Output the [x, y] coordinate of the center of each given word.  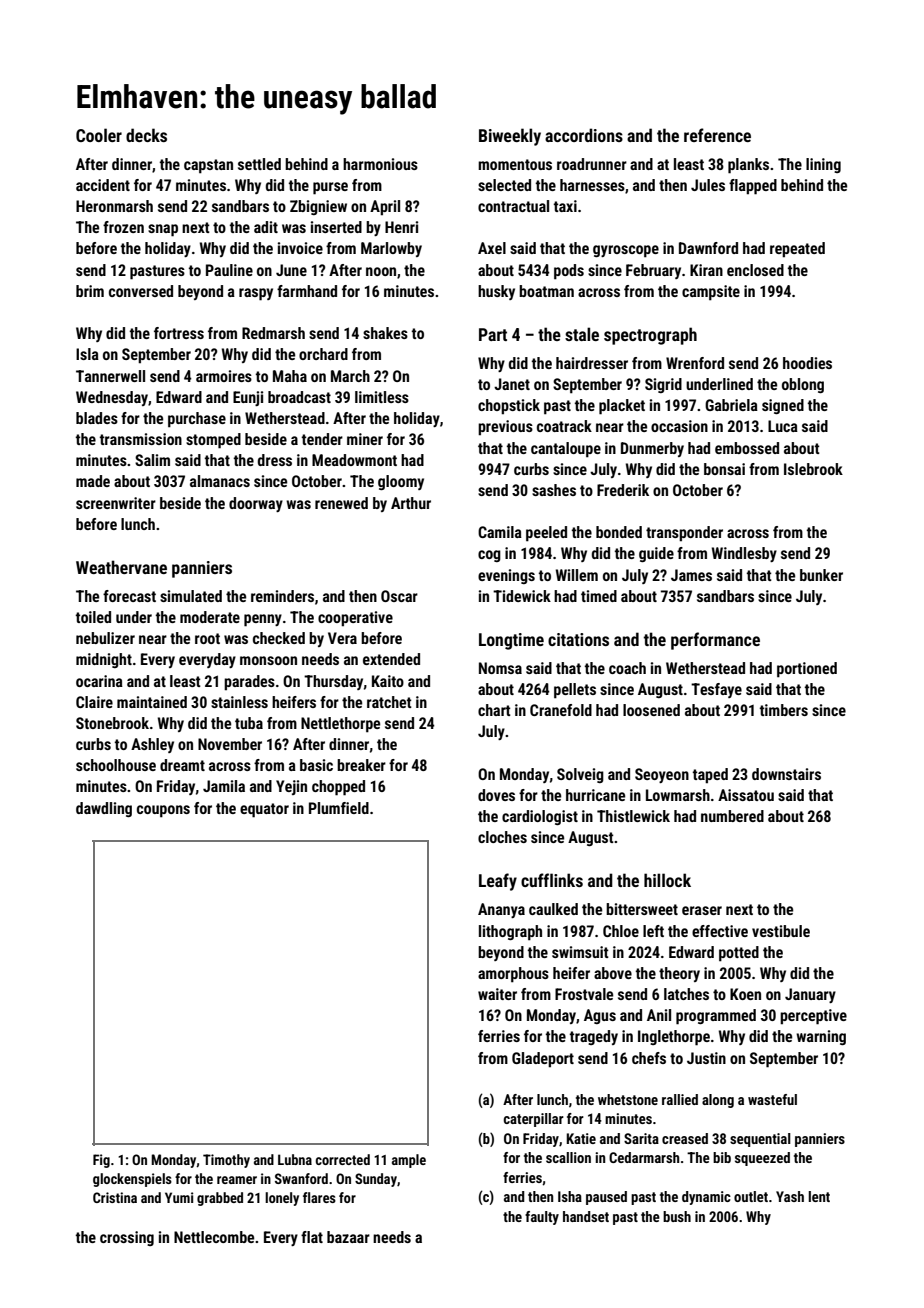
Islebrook [813, 469]
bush [677, 1216]
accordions [584, 135]
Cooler [99, 135]
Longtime [511, 641]
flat [312, 1237]
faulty [542, 1218]
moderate [210, 617]
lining [823, 165]
